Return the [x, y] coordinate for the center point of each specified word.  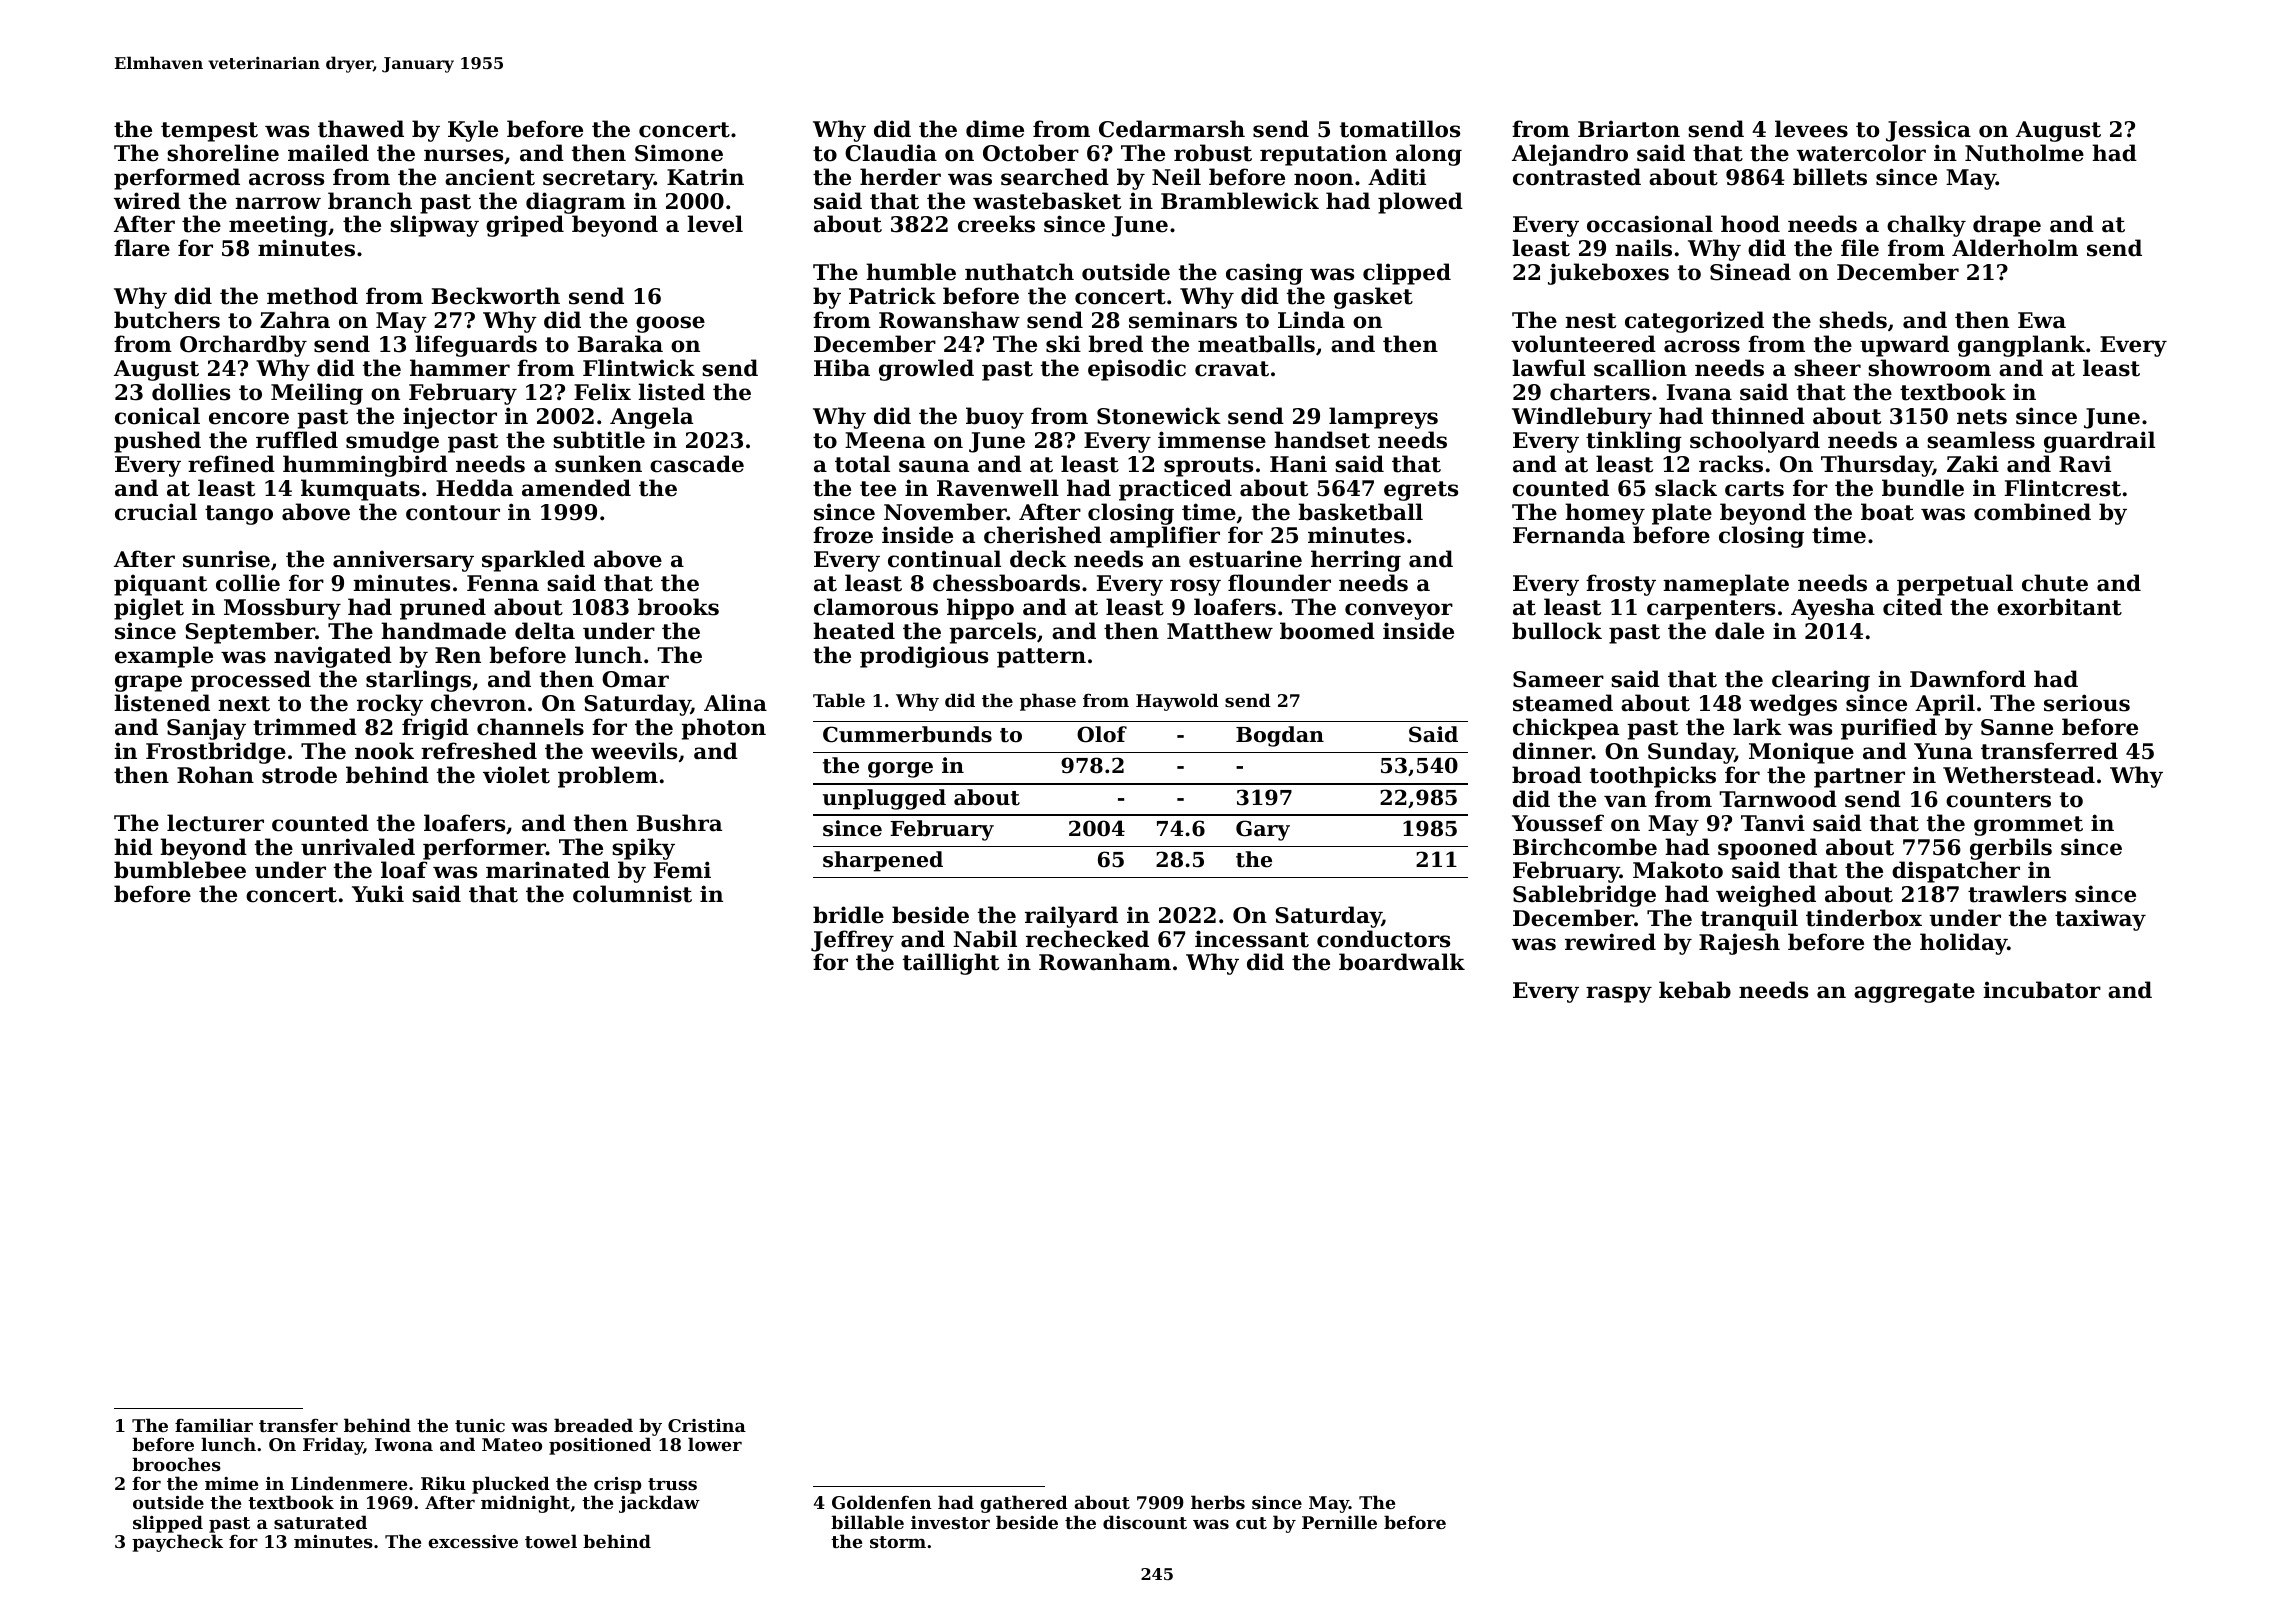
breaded [593, 1425]
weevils [634, 751]
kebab [1695, 990]
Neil [1176, 177]
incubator [2042, 990]
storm [898, 1542]
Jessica [1928, 131]
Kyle [473, 131]
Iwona [404, 1444]
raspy [1619, 994]
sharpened [883, 861]
